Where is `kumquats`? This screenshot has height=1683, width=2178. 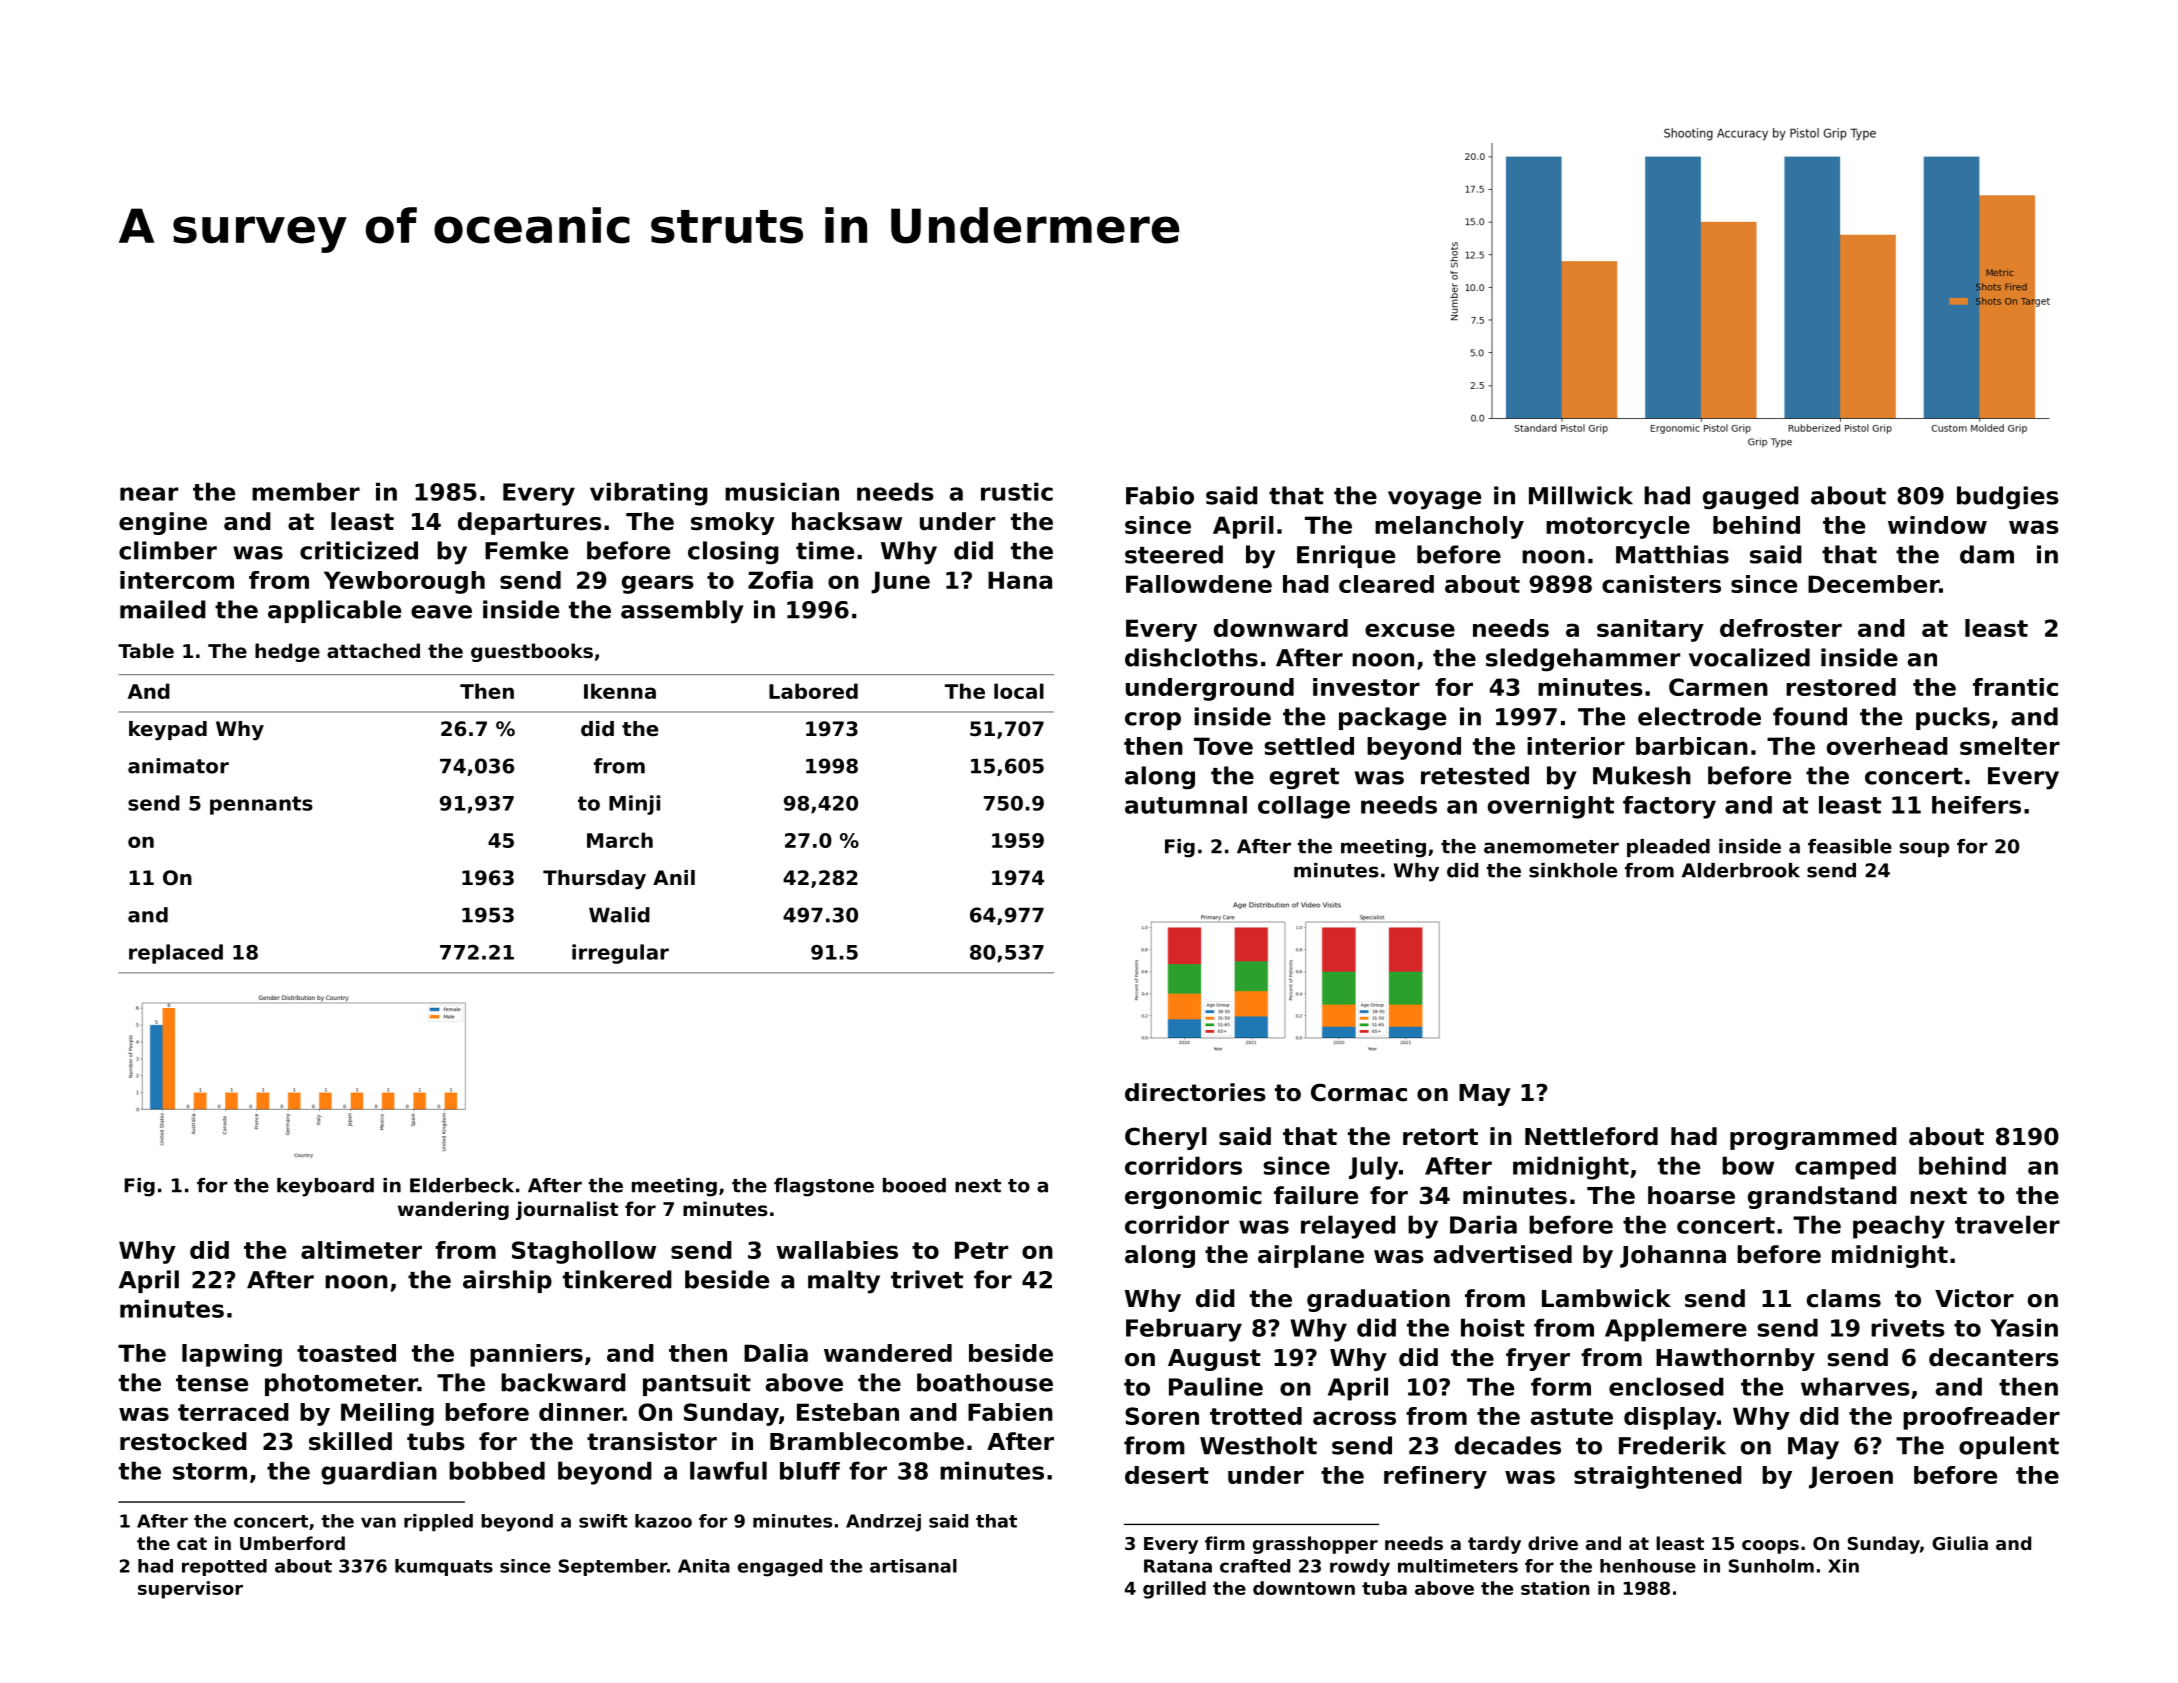
kumquats is located at coordinates (444, 1567).
